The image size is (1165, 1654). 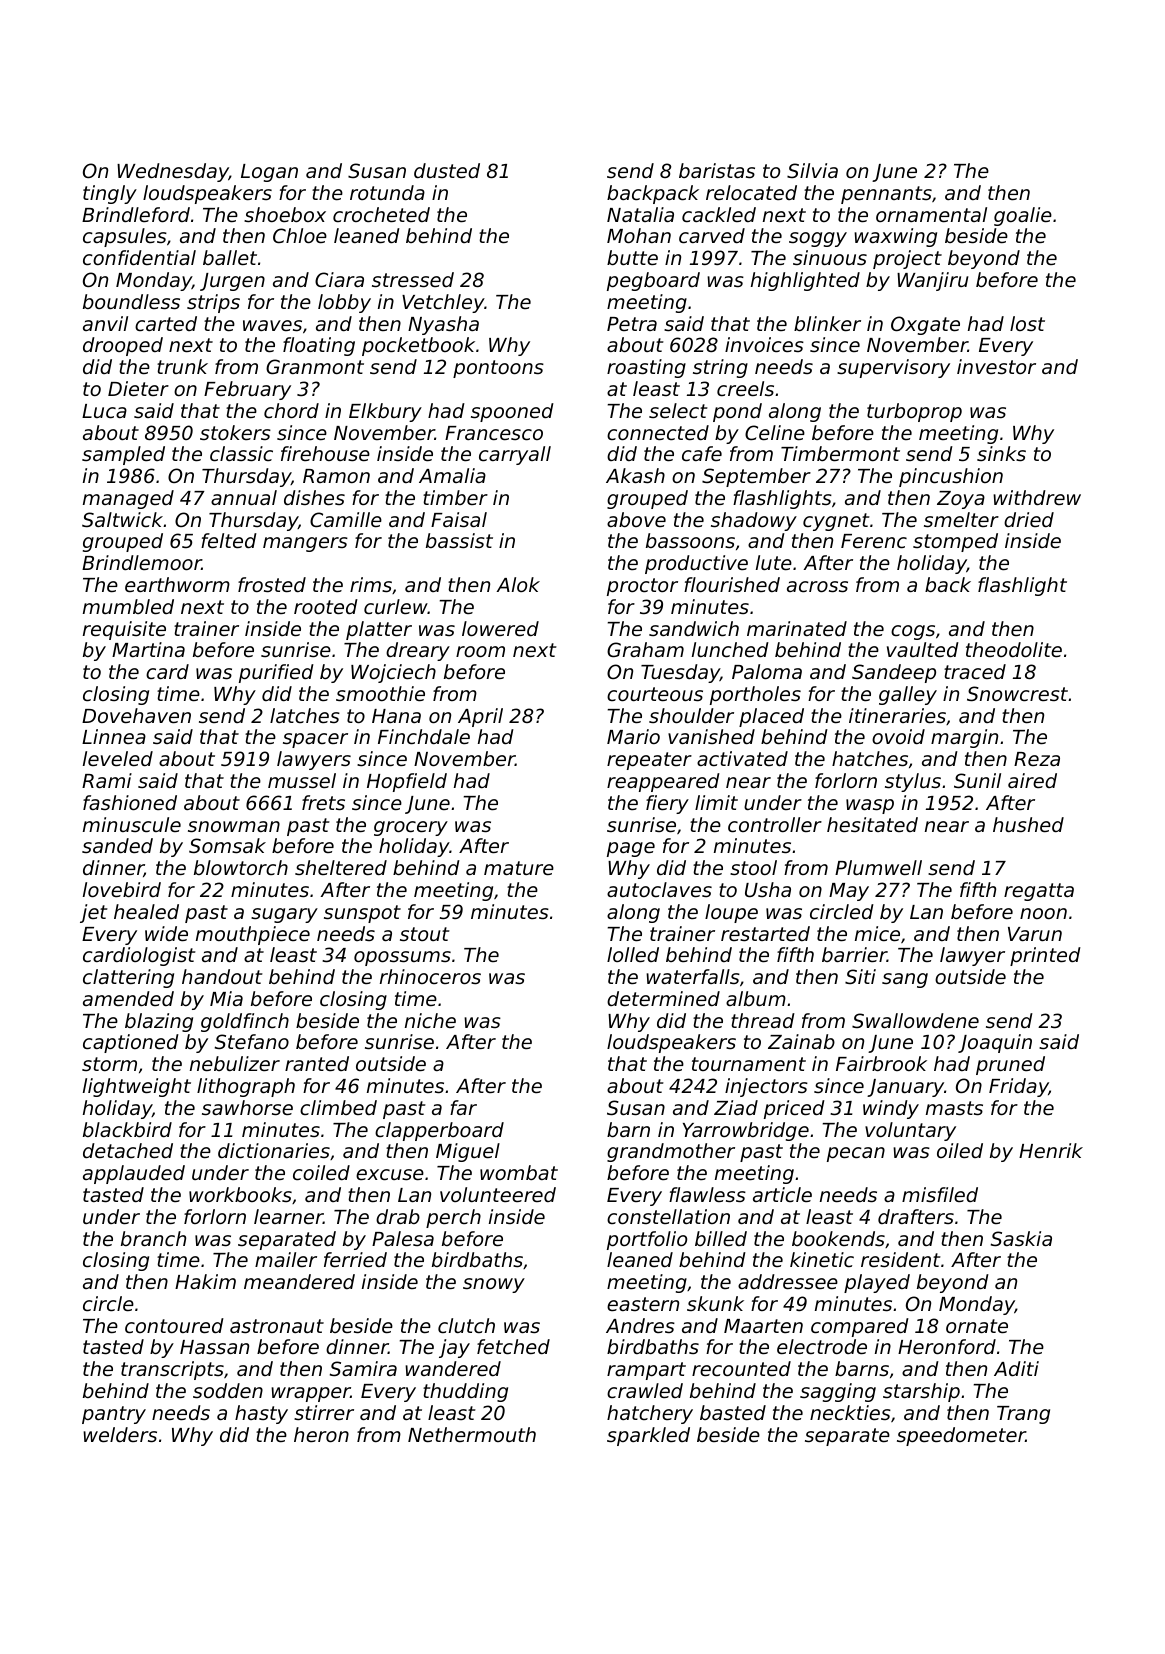 I want to click on latches, so click(x=305, y=715).
